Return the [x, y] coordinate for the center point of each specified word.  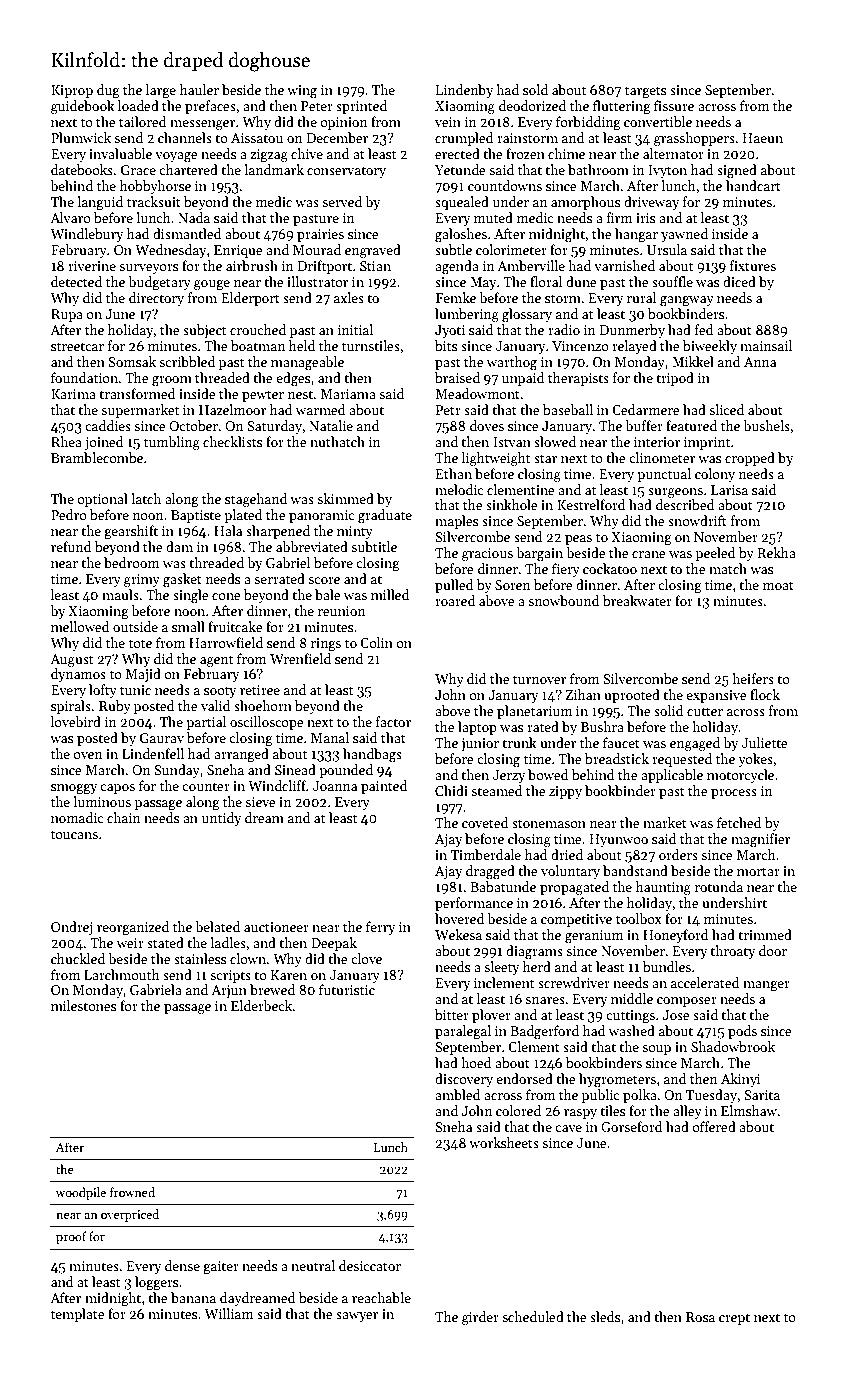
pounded [346, 771]
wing [302, 91]
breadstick [617, 758]
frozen [525, 153]
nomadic [77, 817]
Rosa [700, 1317]
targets [645, 92]
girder [480, 1318]
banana [193, 1297]
